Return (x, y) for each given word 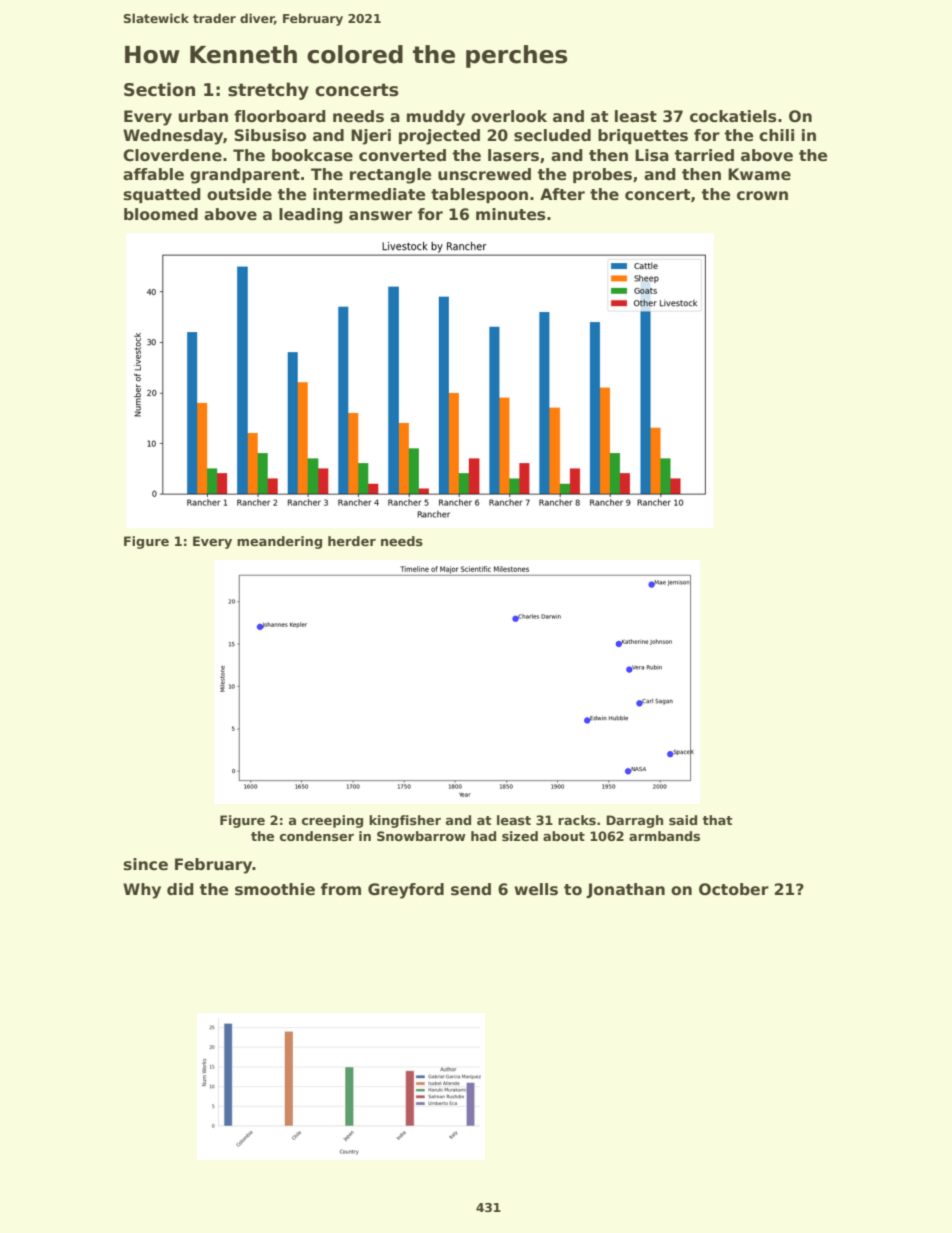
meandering (279, 542)
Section (159, 89)
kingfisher (405, 821)
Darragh (634, 821)
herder (352, 541)
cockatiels (733, 116)
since (146, 864)
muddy (436, 118)
